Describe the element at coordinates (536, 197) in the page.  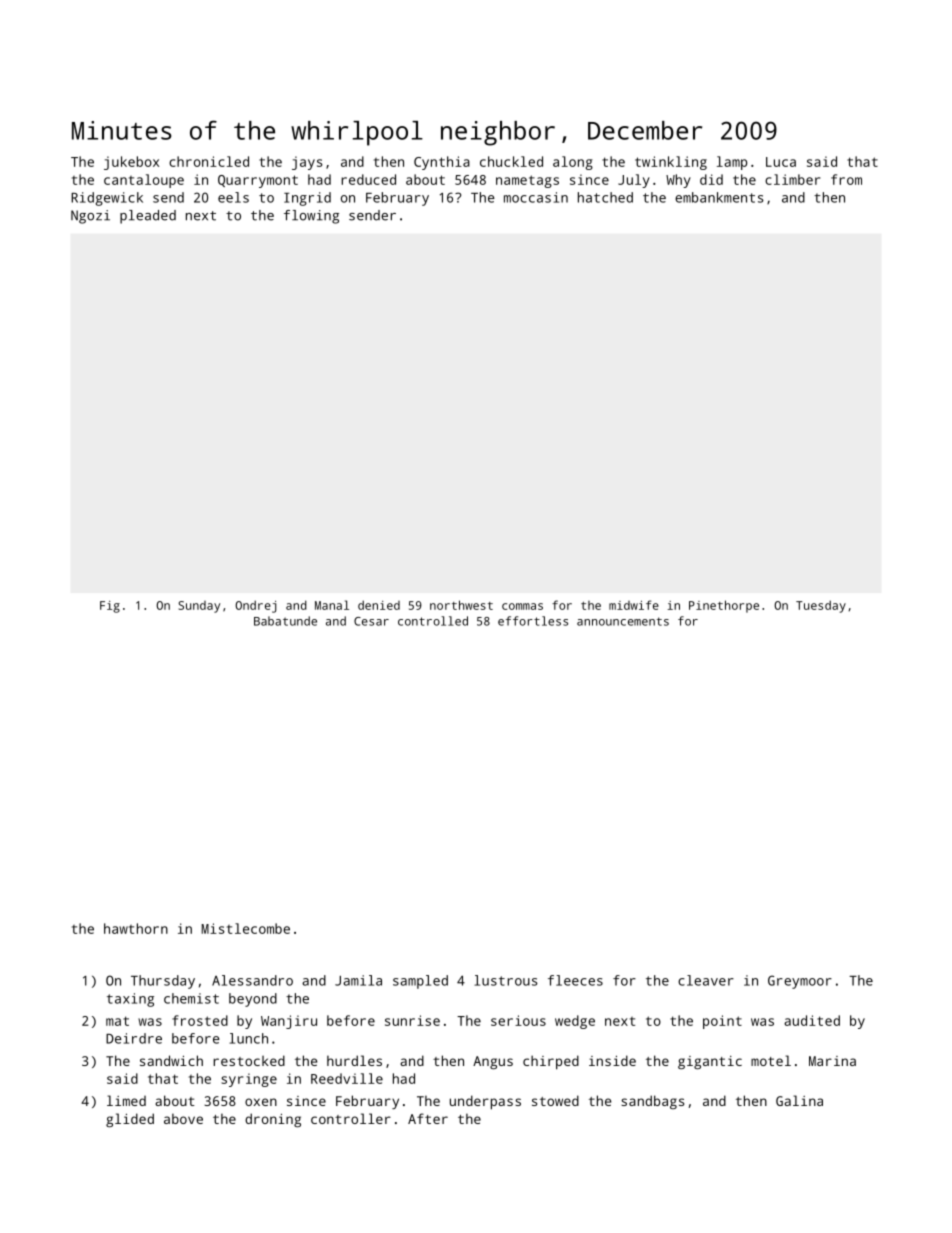
I see `moccasin` at that location.
